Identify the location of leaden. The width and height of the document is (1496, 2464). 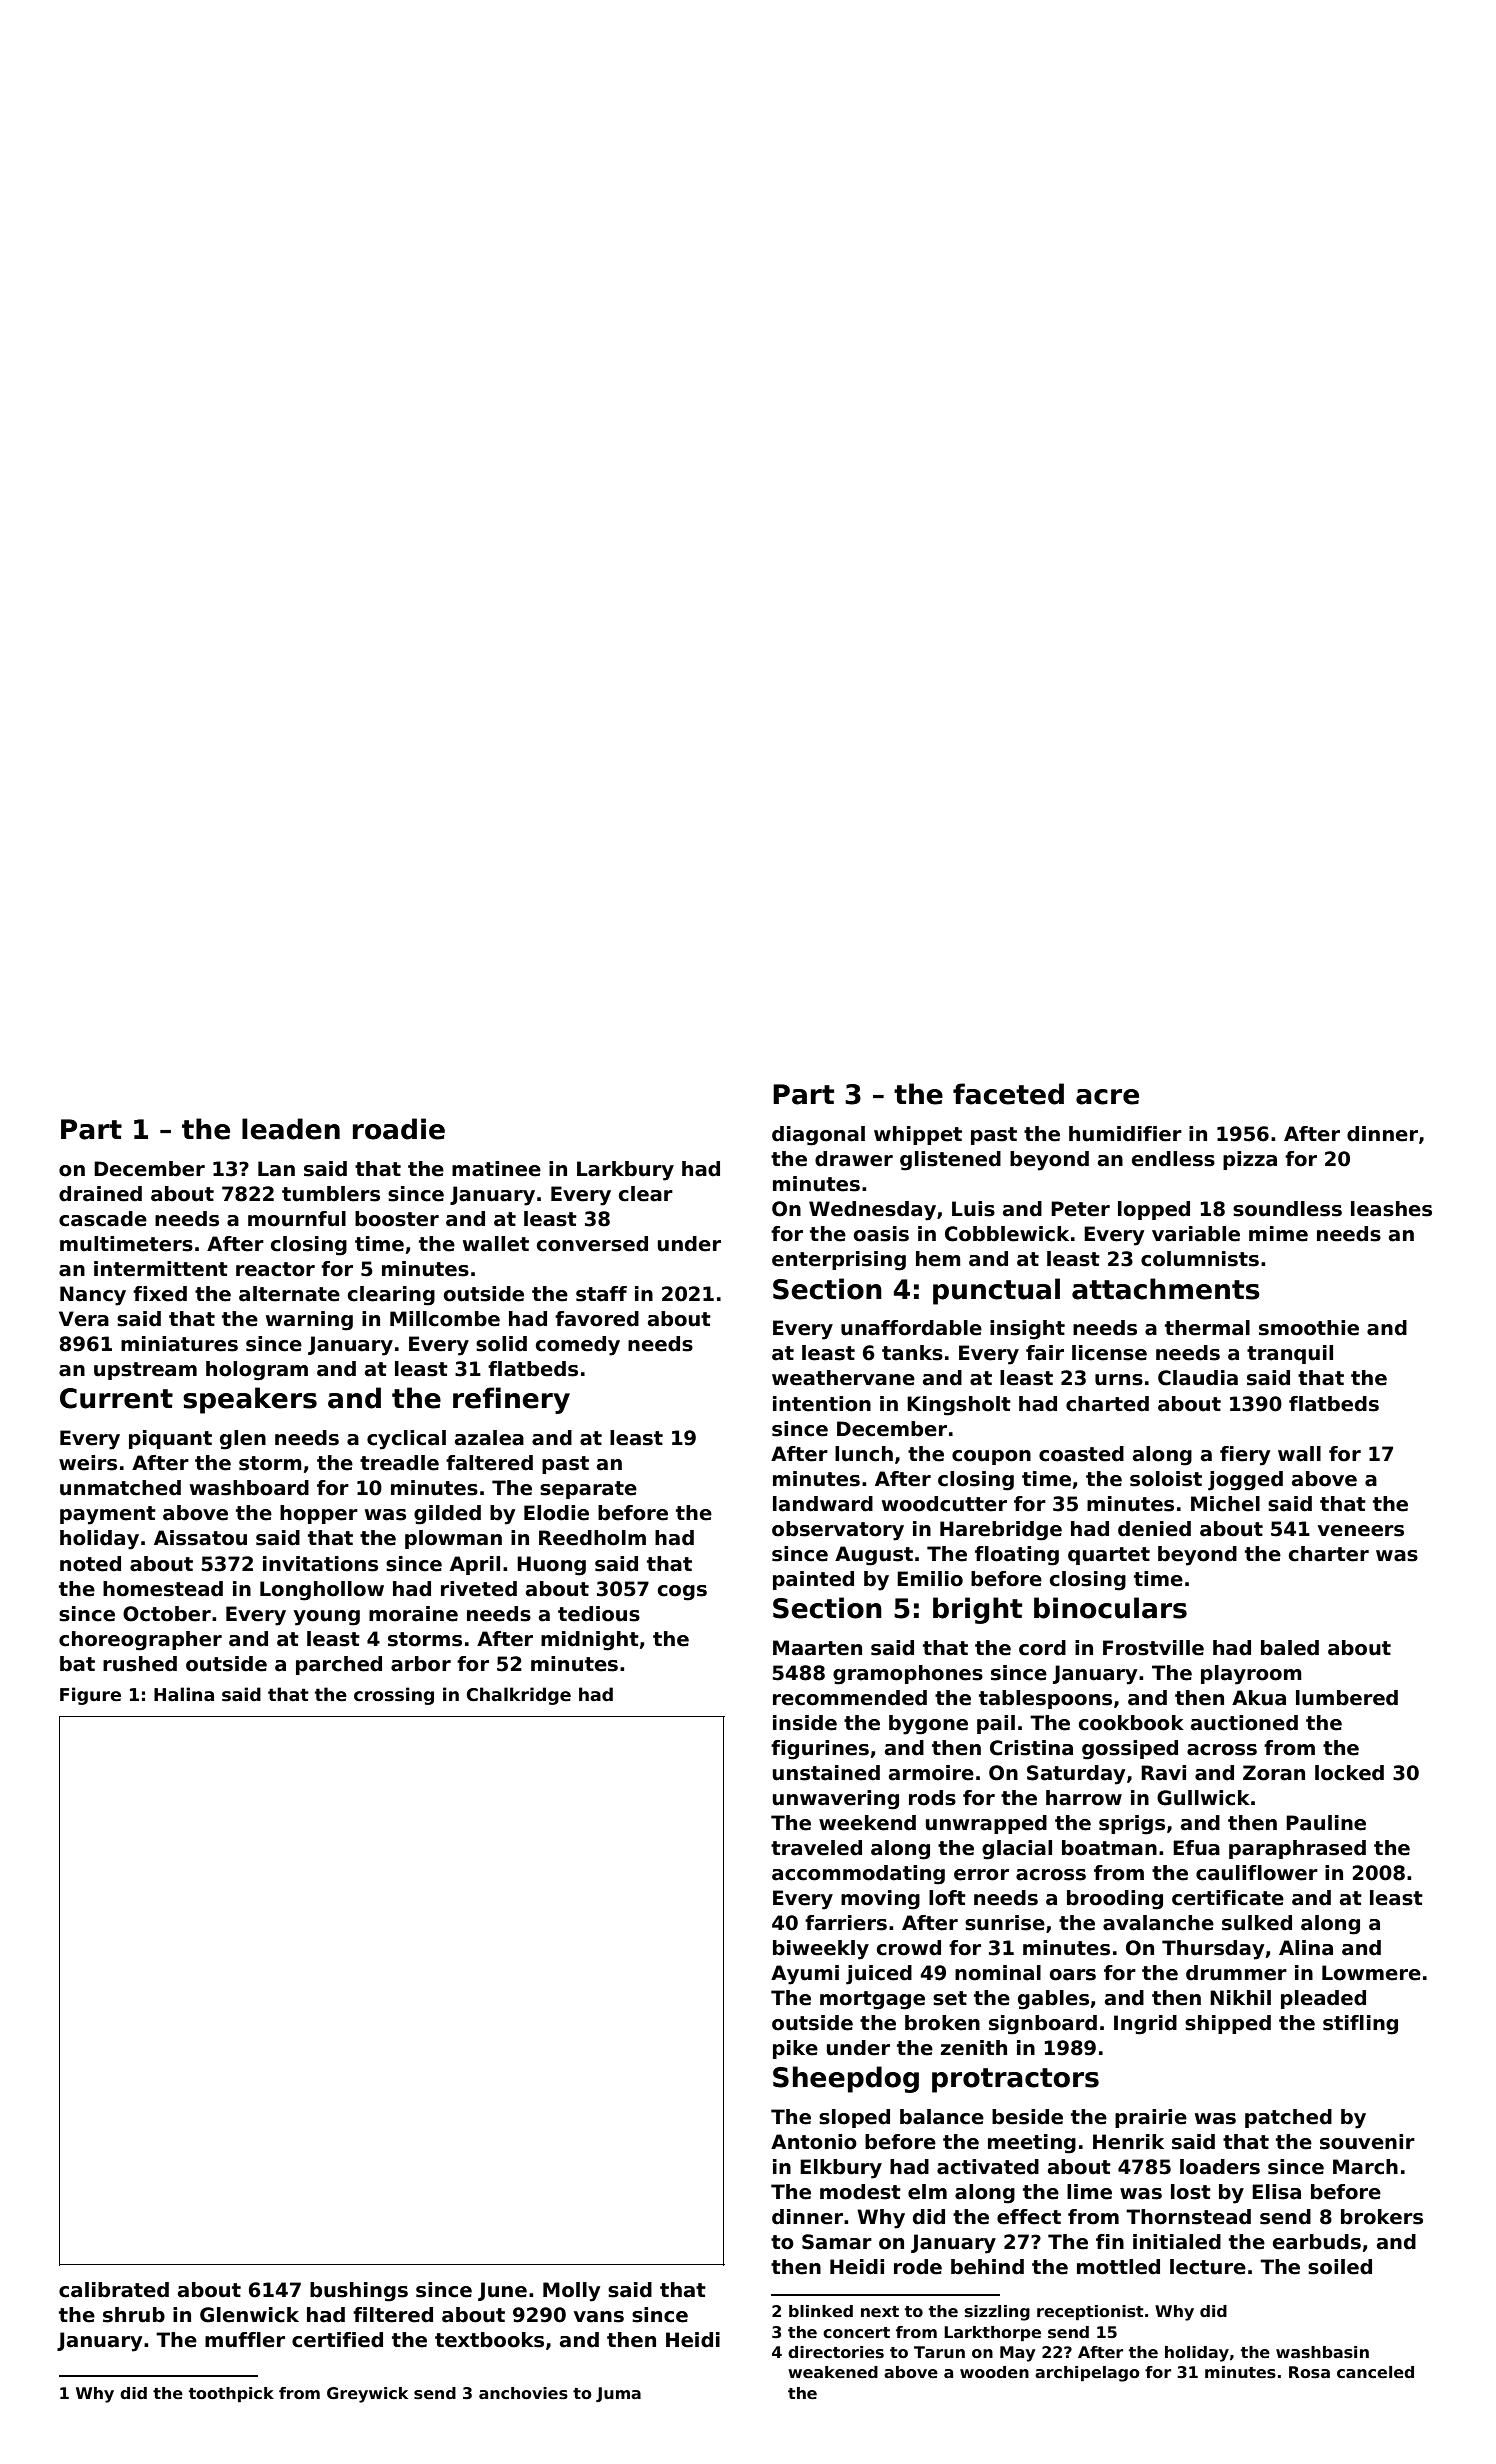
(291, 1129).
